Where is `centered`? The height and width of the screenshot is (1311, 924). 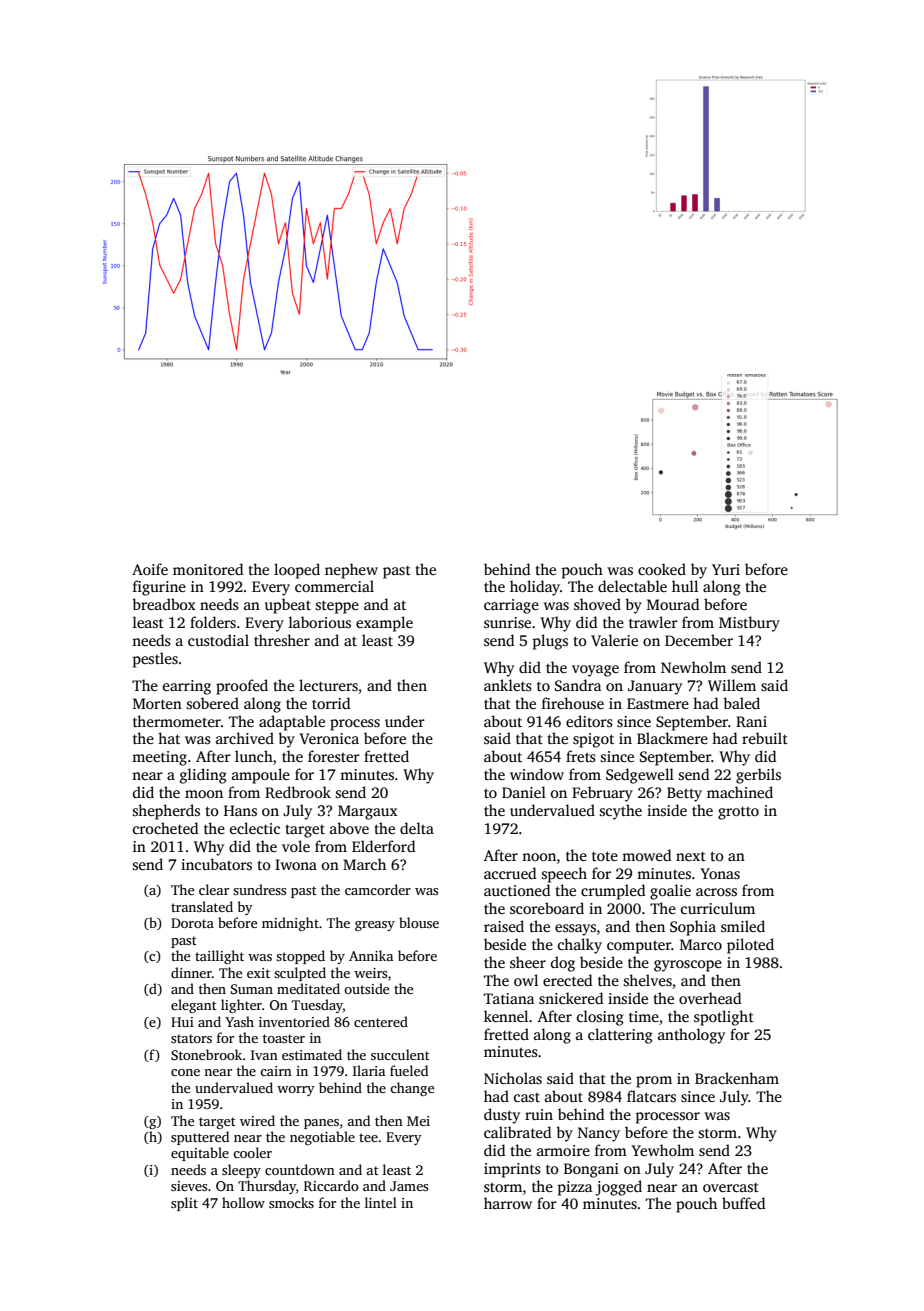
centered is located at coordinates (381, 1021).
